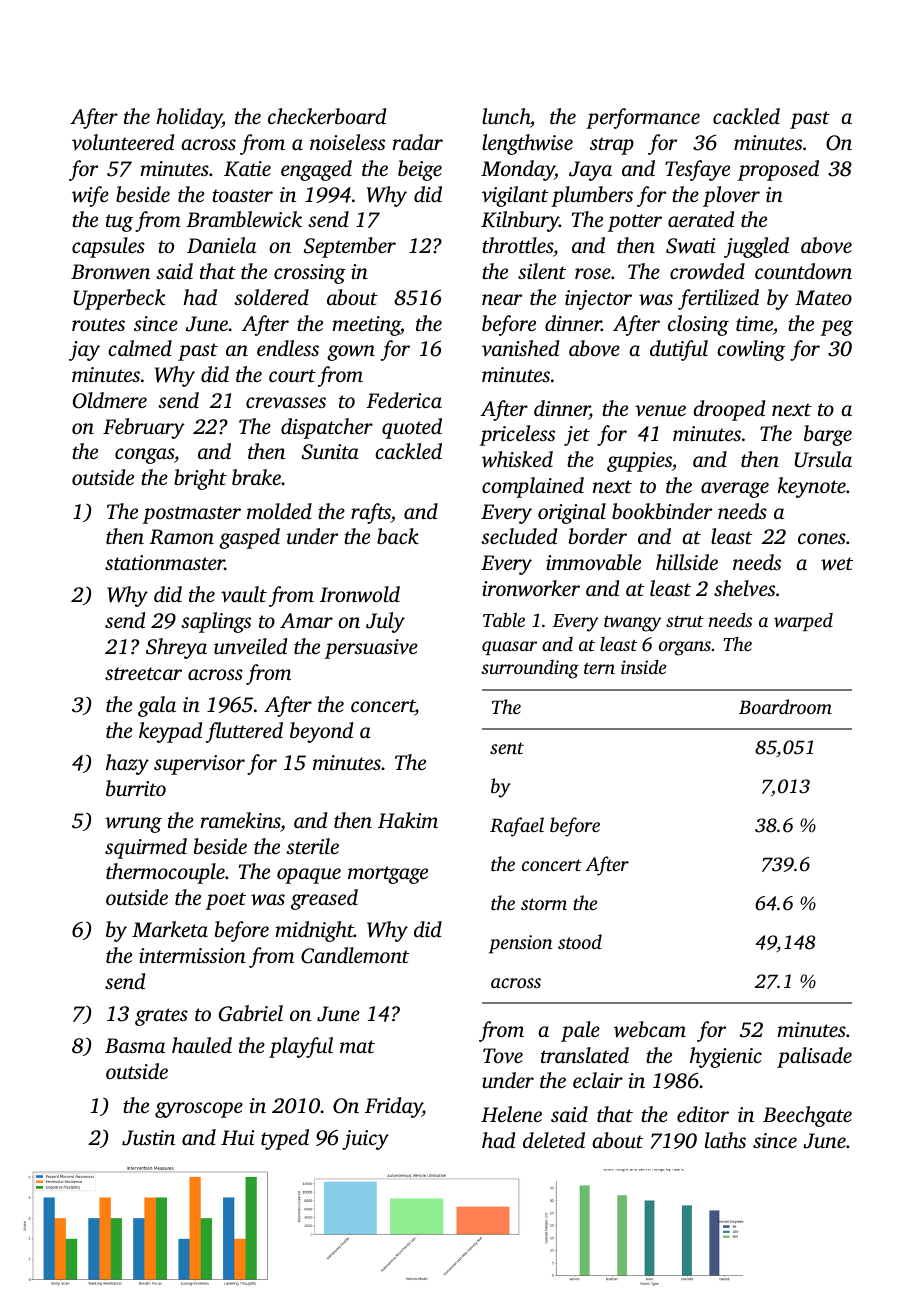  Describe the element at coordinates (599, 668) in the screenshot. I see `tern` at that location.
